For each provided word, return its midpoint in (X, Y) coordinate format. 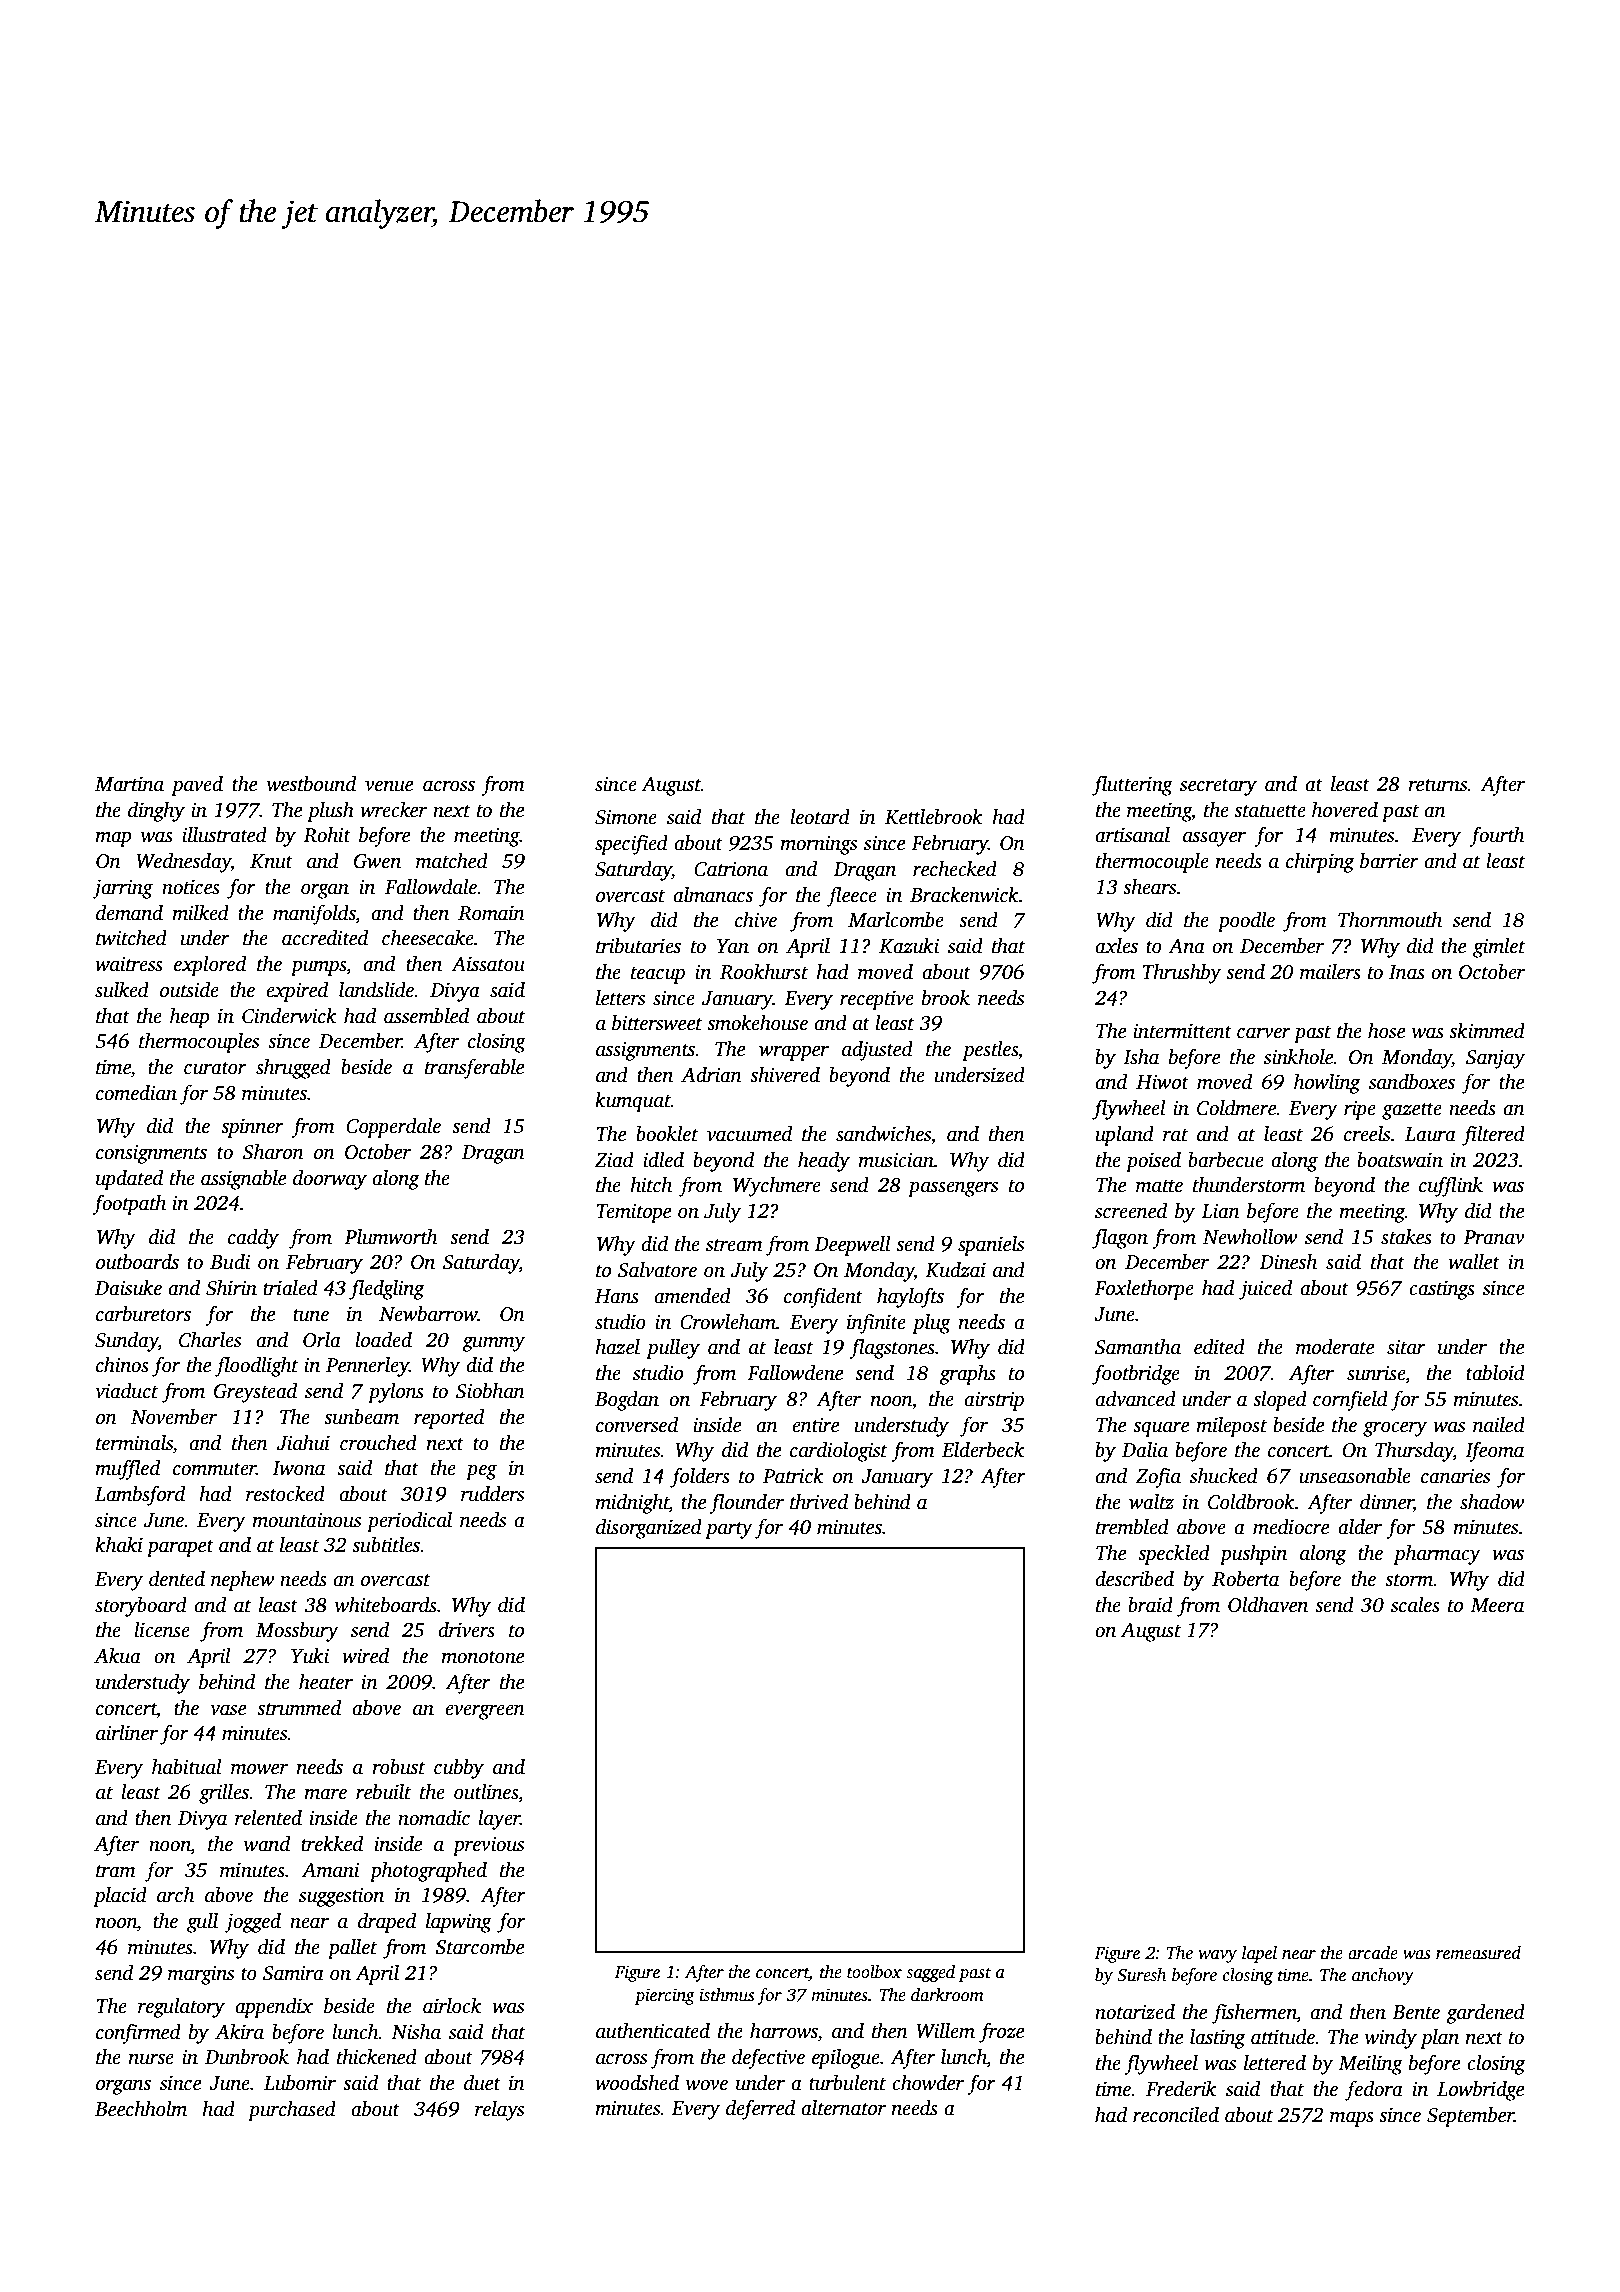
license (162, 1630)
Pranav (1494, 1237)
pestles (990, 1051)
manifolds (314, 914)
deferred (760, 2109)
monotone (482, 1657)
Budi (230, 1262)
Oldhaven (1268, 1605)
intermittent (1182, 1031)
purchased (292, 2111)
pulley (673, 1349)
